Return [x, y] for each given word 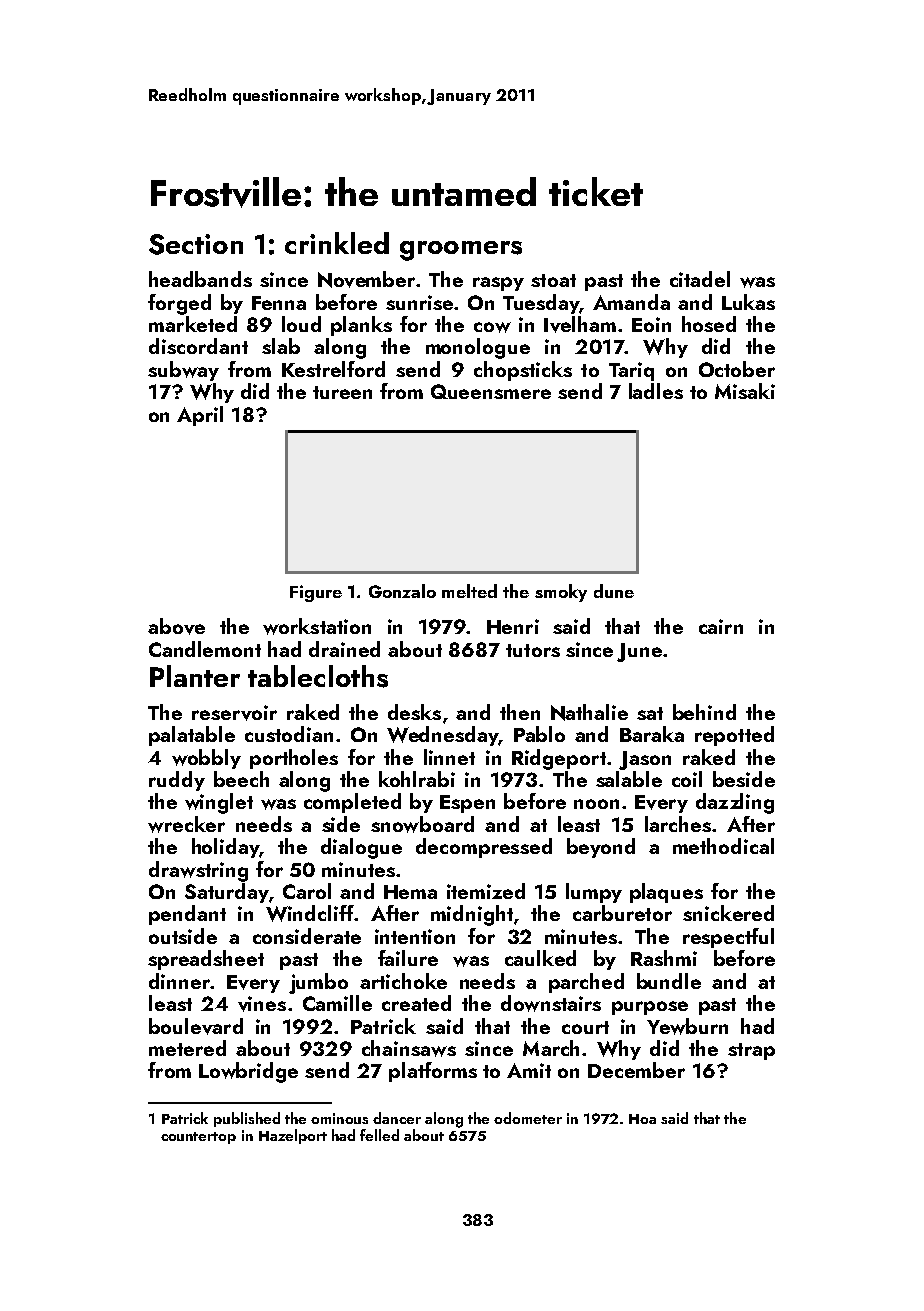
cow [492, 327]
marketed [193, 324]
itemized [486, 891]
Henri [513, 626]
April [200, 416]
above [176, 626]
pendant [187, 915]
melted [469, 591]
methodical [723, 846]
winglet [219, 803]
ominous [339, 1118]
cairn [721, 626]
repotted [734, 736]
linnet [449, 757]
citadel [700, 279]
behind [704, 712]
